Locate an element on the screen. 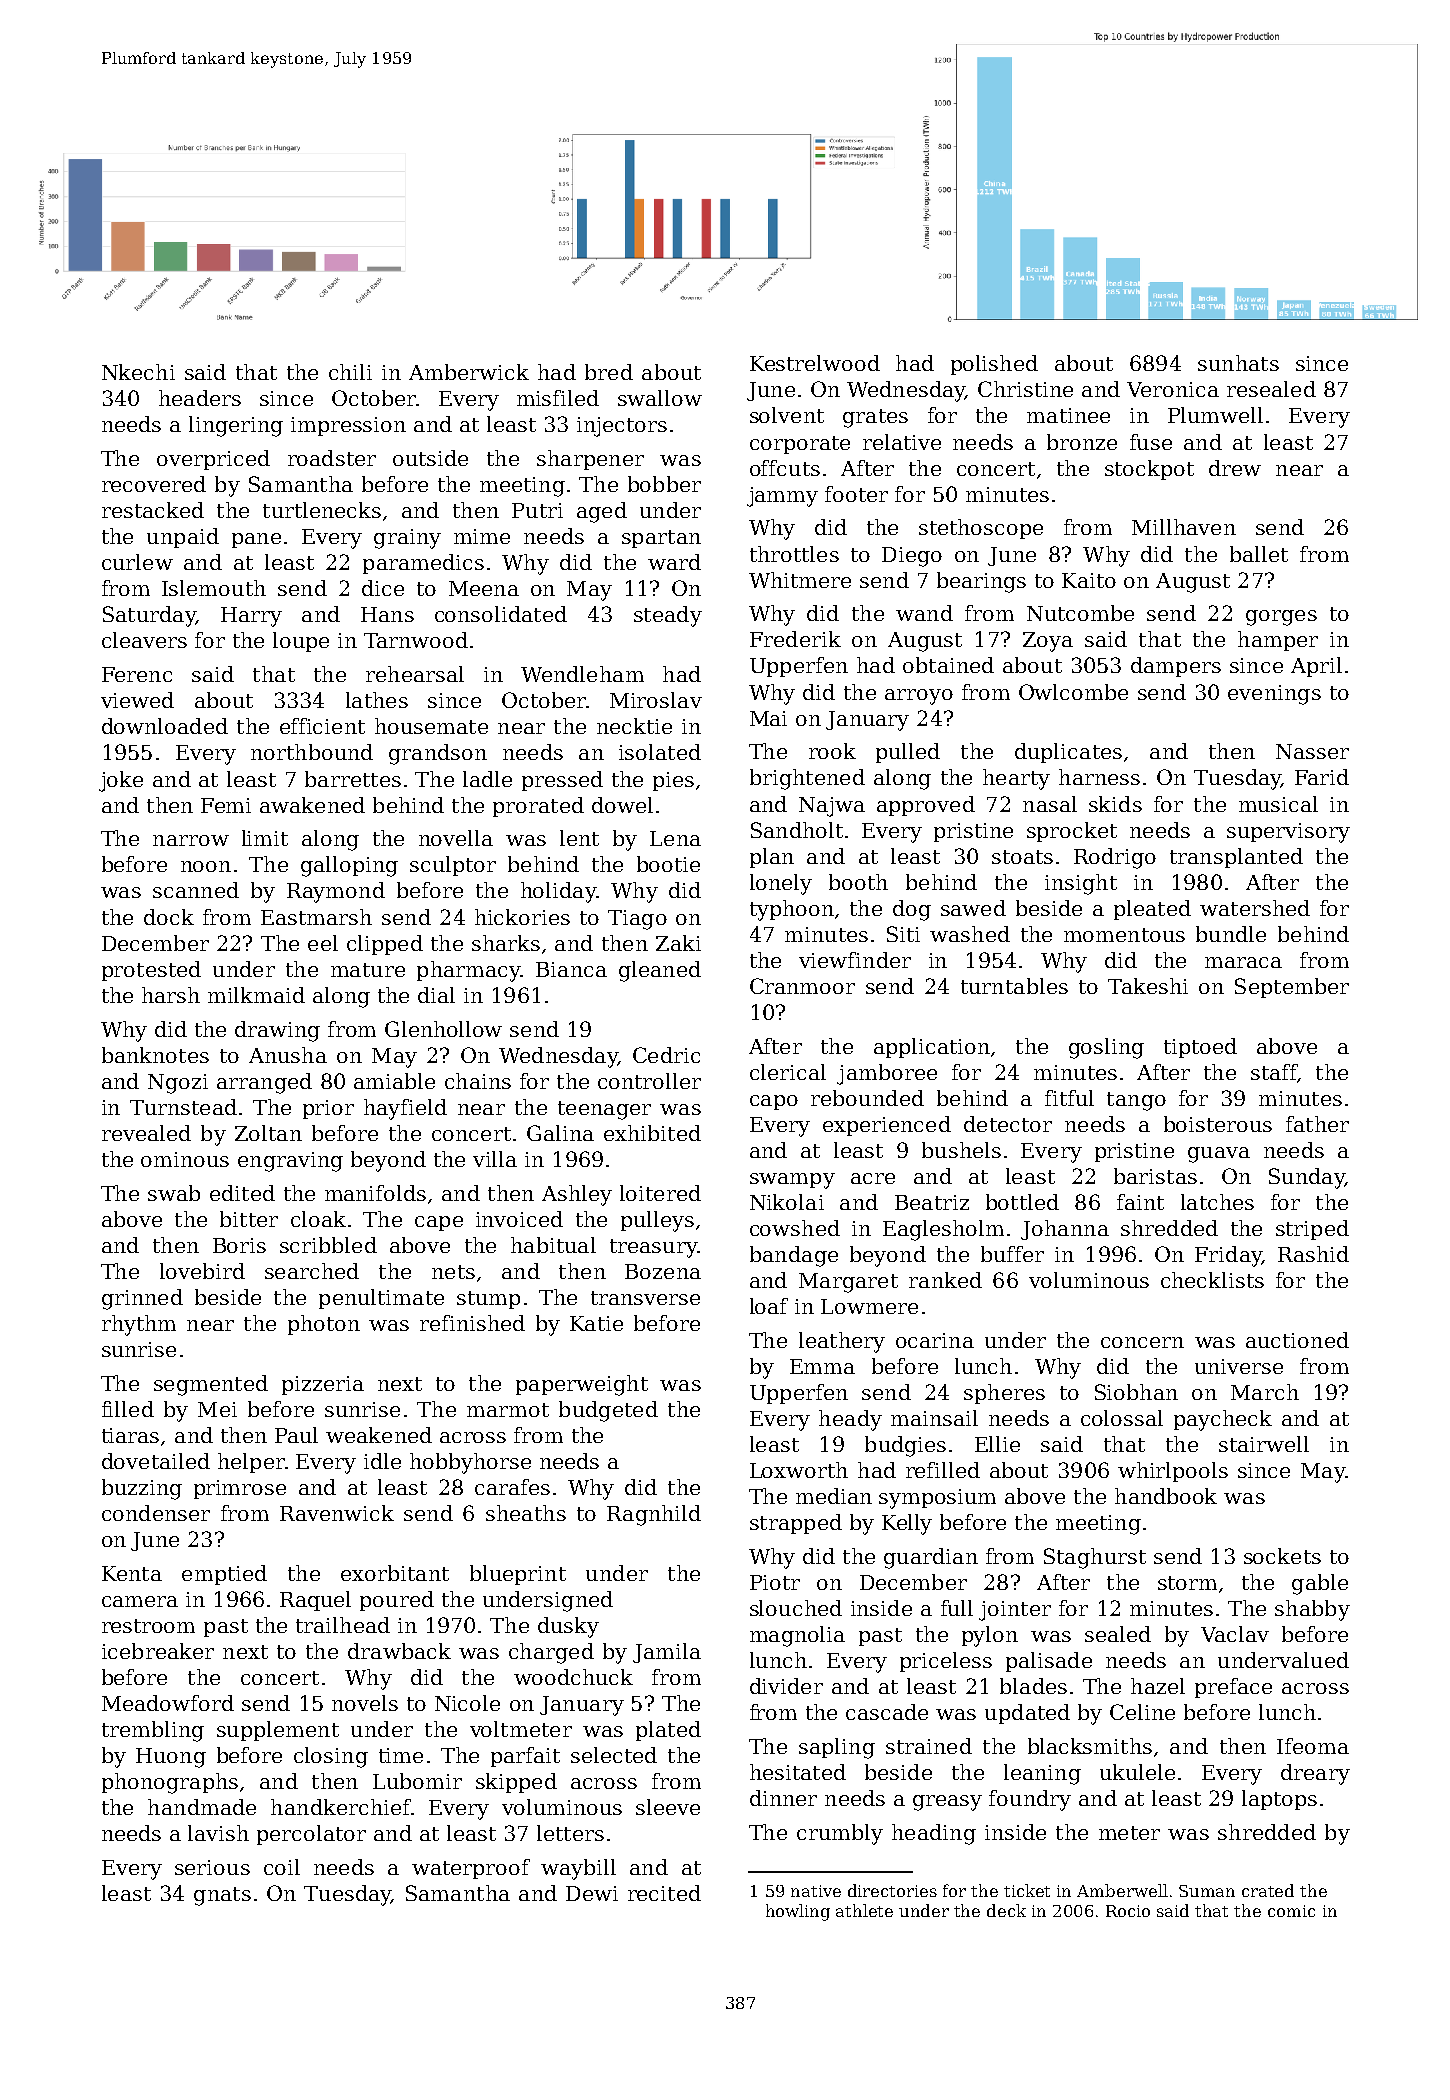 Image resolution: width=1450 pixels, height=2100 pixels. Islemouth is located at coordinates (214, 588).
